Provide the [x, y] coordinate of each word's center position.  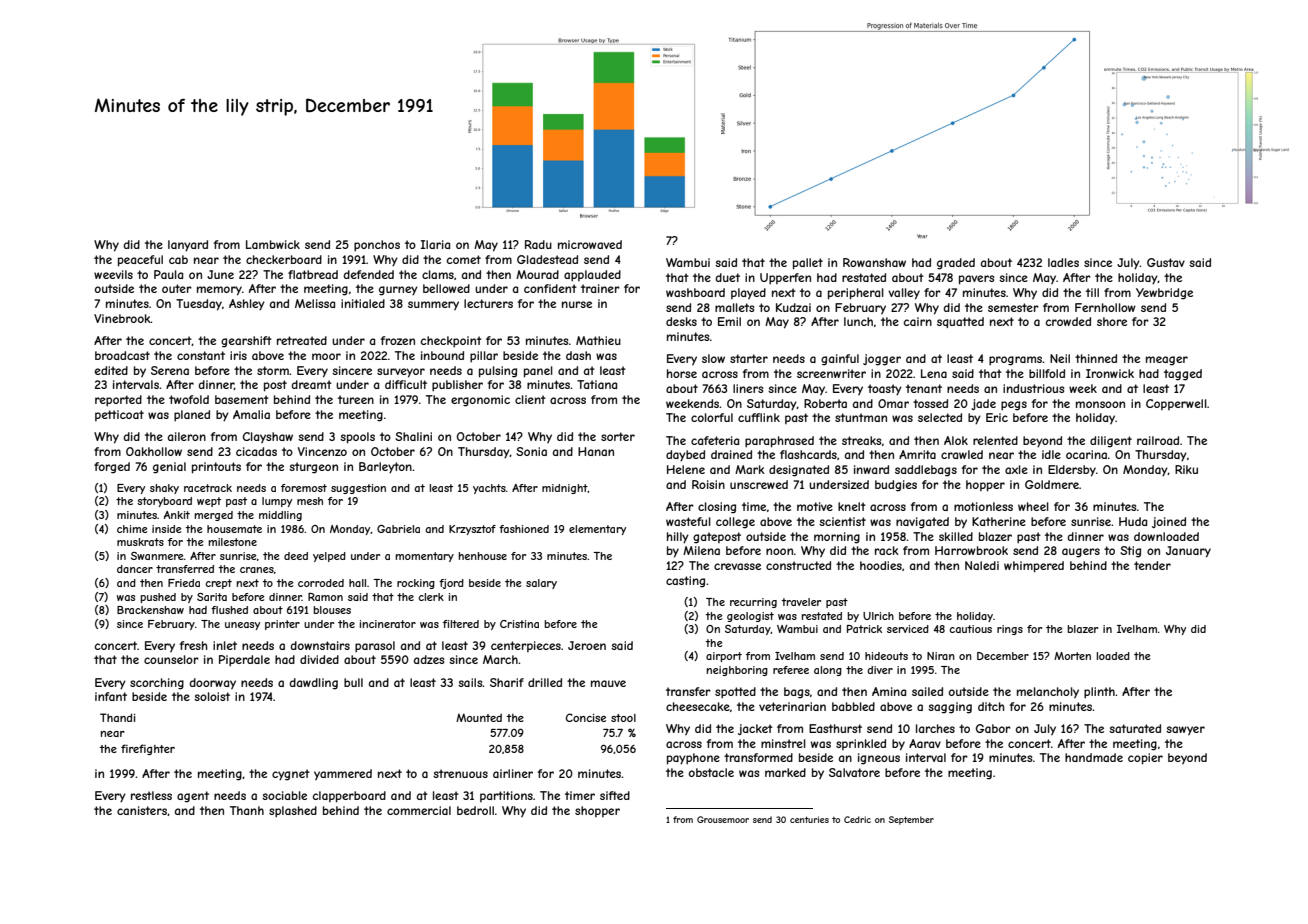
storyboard [164, 502]
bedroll [475, 810]
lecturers [488, 303]
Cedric [857, 819]
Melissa [315, 303]
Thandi [118, 717]
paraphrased [779, 442]
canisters [142, 810]
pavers [976, 280]
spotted [735, 692]
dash [578, 355]
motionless [983, 506]
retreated [302, 340]
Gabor [993, 728]
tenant [924, 388]
